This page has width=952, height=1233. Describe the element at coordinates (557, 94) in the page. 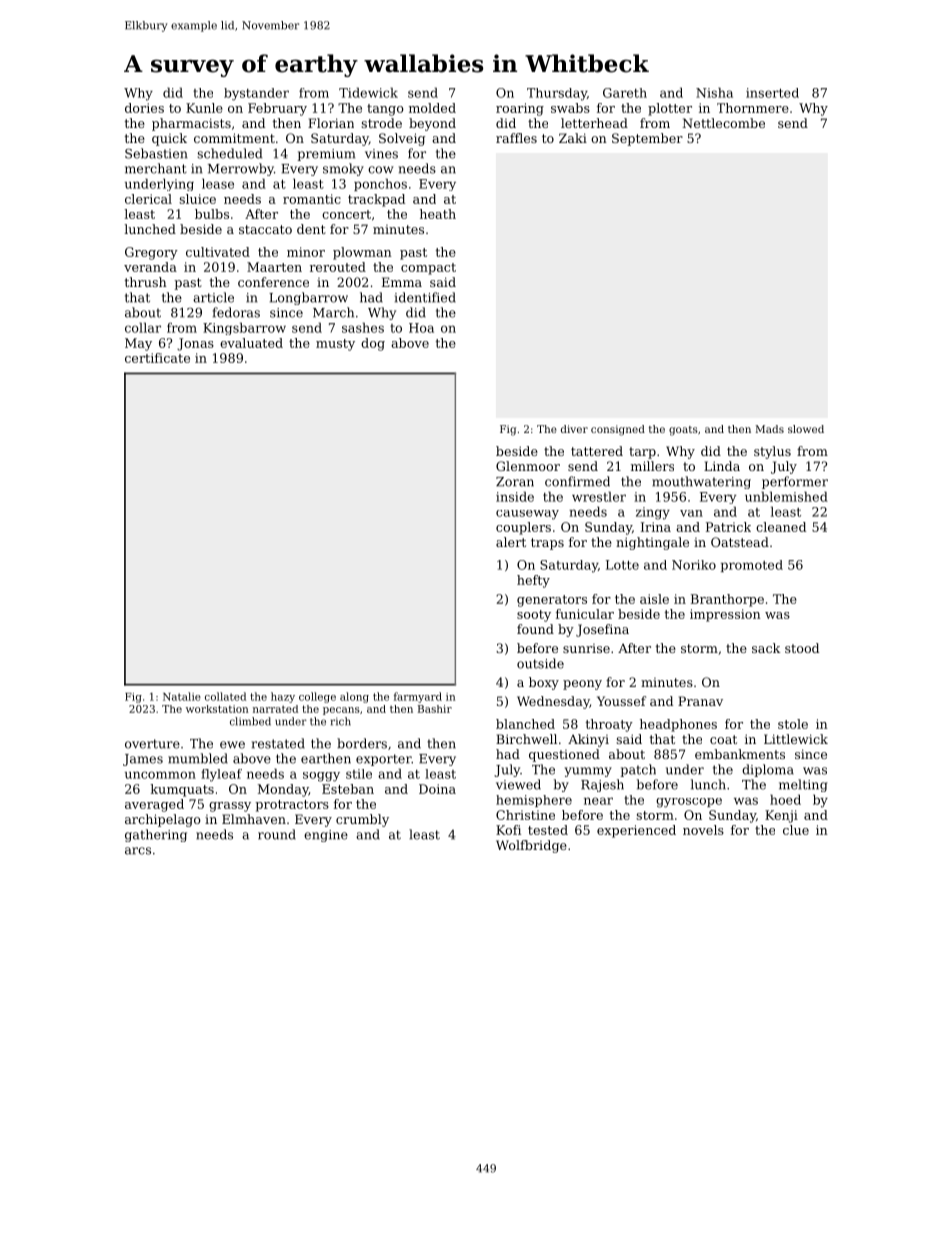

I see `Thursday` at that location.
